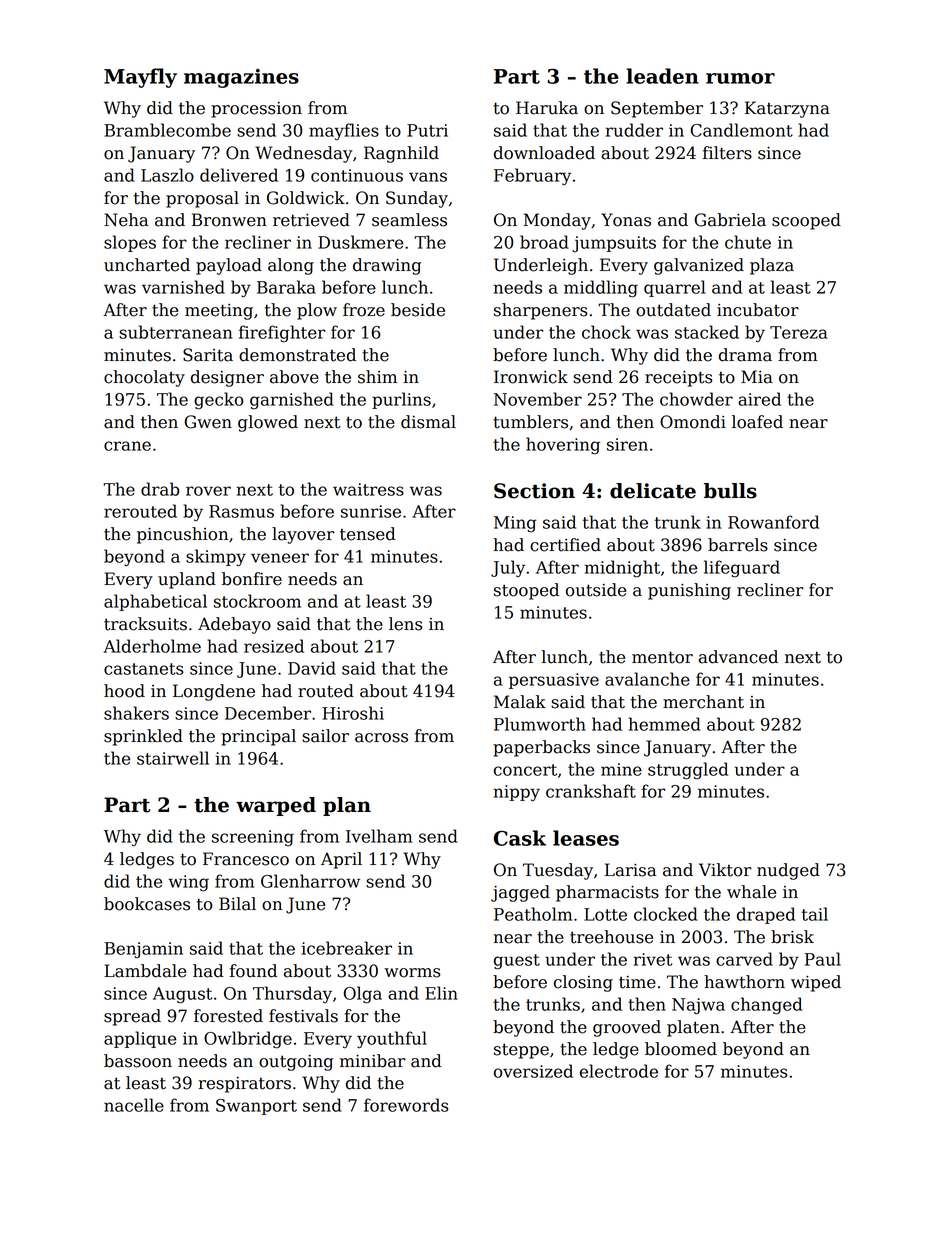 The height and width of the screenshot is (1233, 952). Describe the element at coordinates (547, 108) in the screenshot. I see `Haruka` at that location.
